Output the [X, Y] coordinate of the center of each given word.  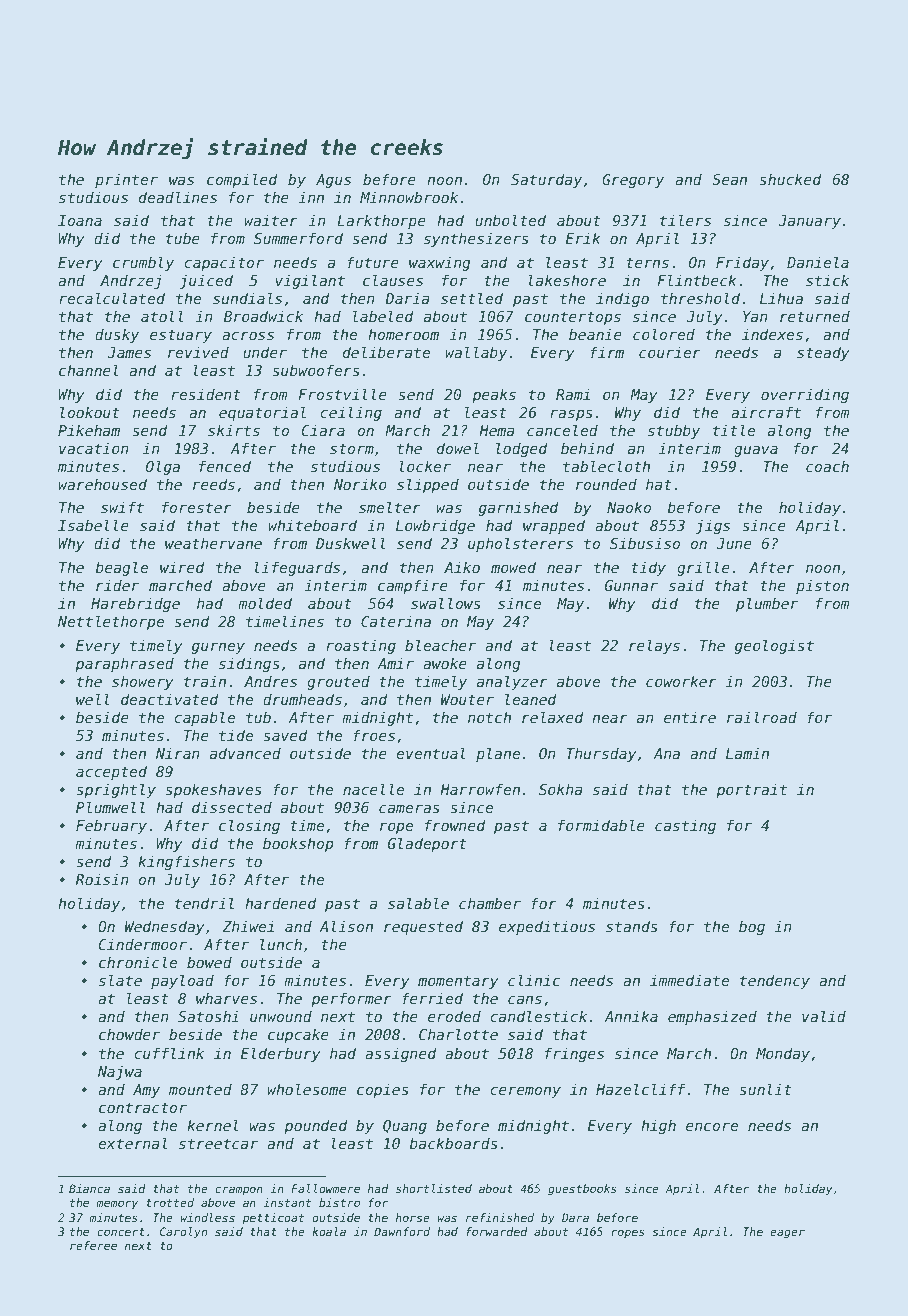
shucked [790, 179]
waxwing [440, 263]
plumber [767, 604]
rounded [606, 484]
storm [352, 448]
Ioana [80, 220]
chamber [490, 903]
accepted [111, 772]
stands [632, 926]
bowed [209, 962]
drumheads [302, 699]
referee [93, 1245]
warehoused [102, 484]
